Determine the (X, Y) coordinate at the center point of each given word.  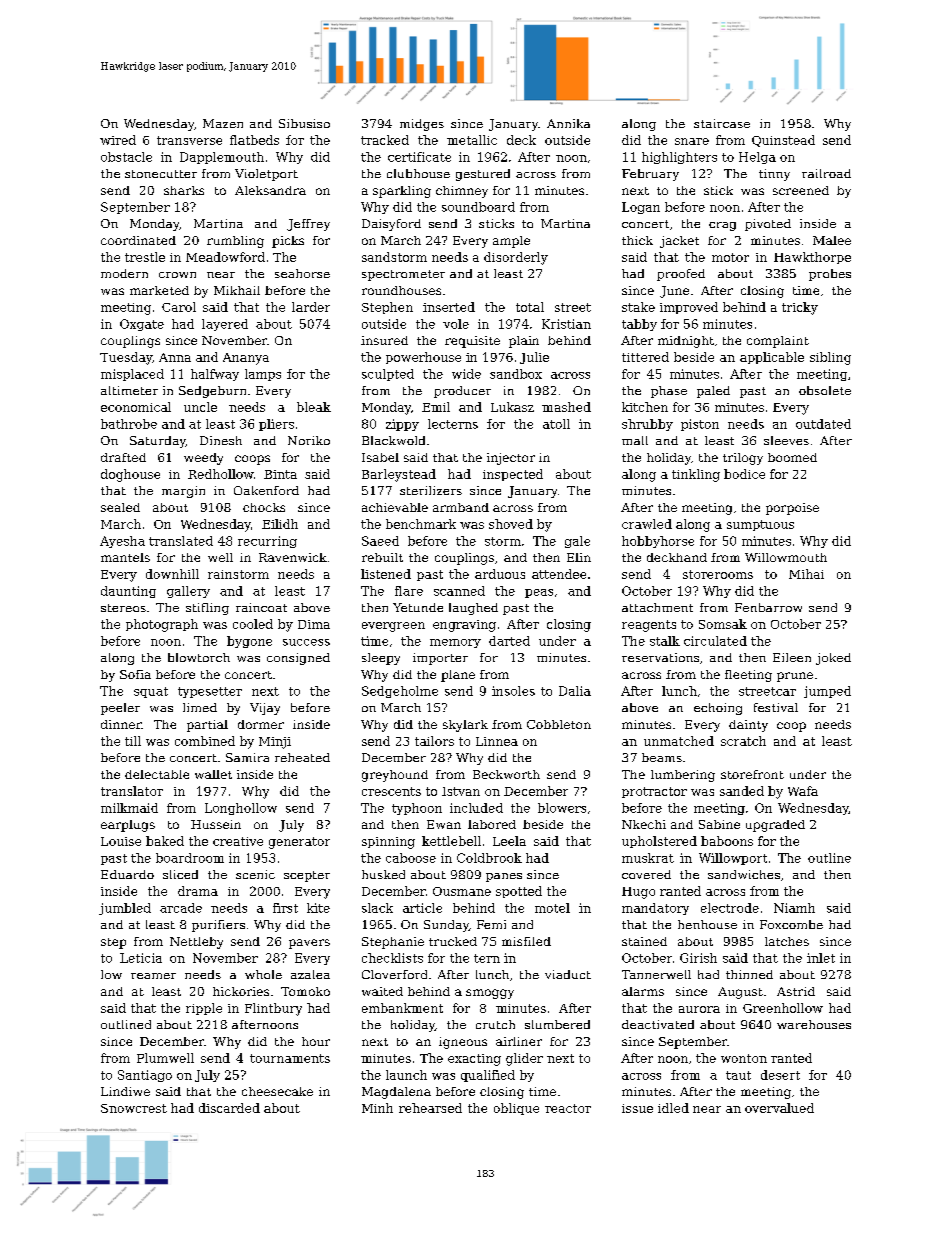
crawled (647, 524)
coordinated (138, 240)
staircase (722, 123)
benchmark (421, 524)
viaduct (568, 974)
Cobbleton (559, 724)
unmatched (679, 741)
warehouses (814, 1024)
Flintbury (273, 1009)
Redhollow (221, 474)
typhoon (417, 809)
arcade (181, 908)
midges (422, 125)
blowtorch (199, 657)
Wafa (803, 791)
